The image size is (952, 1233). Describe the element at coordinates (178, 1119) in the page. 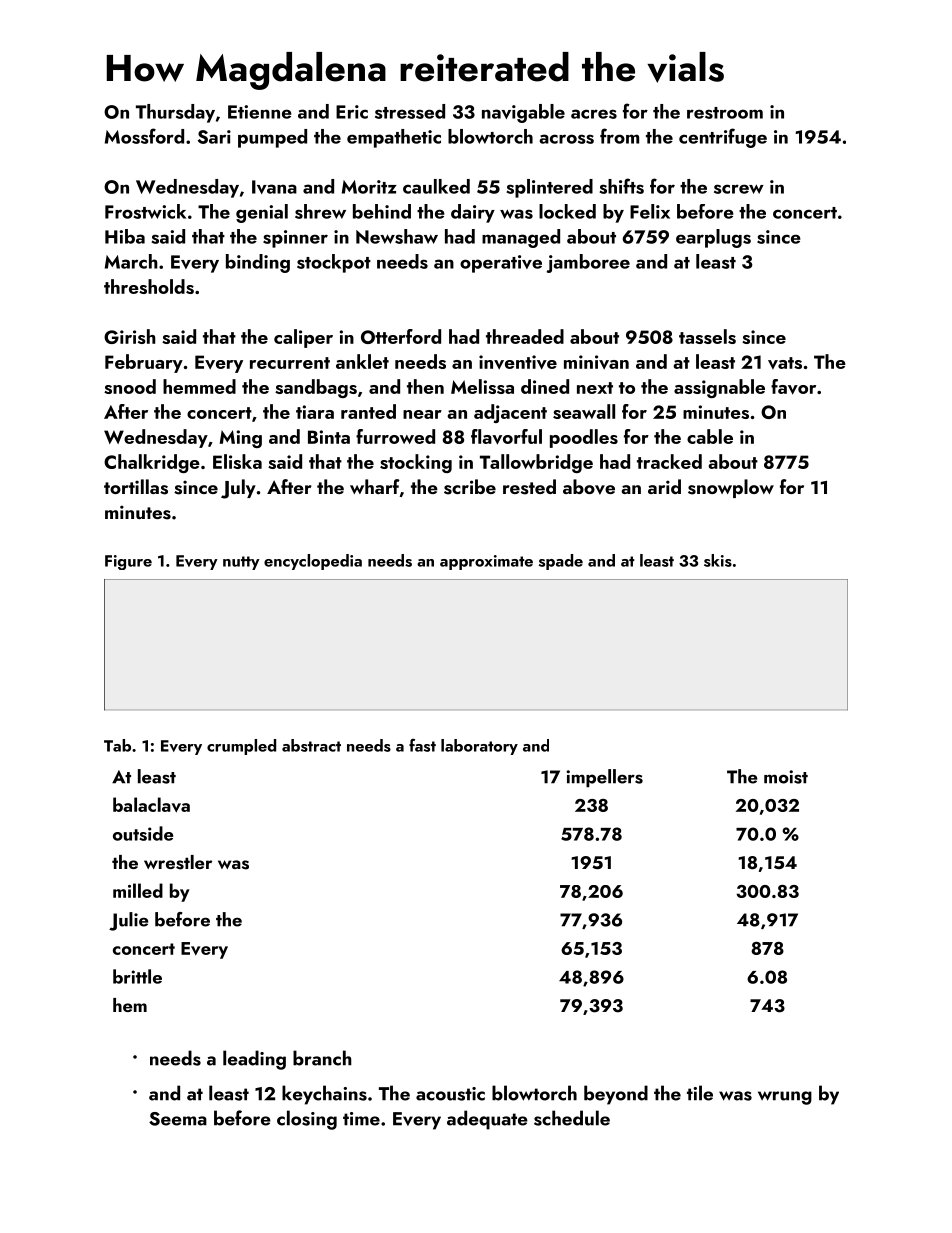

I see `Seema` at that location.
